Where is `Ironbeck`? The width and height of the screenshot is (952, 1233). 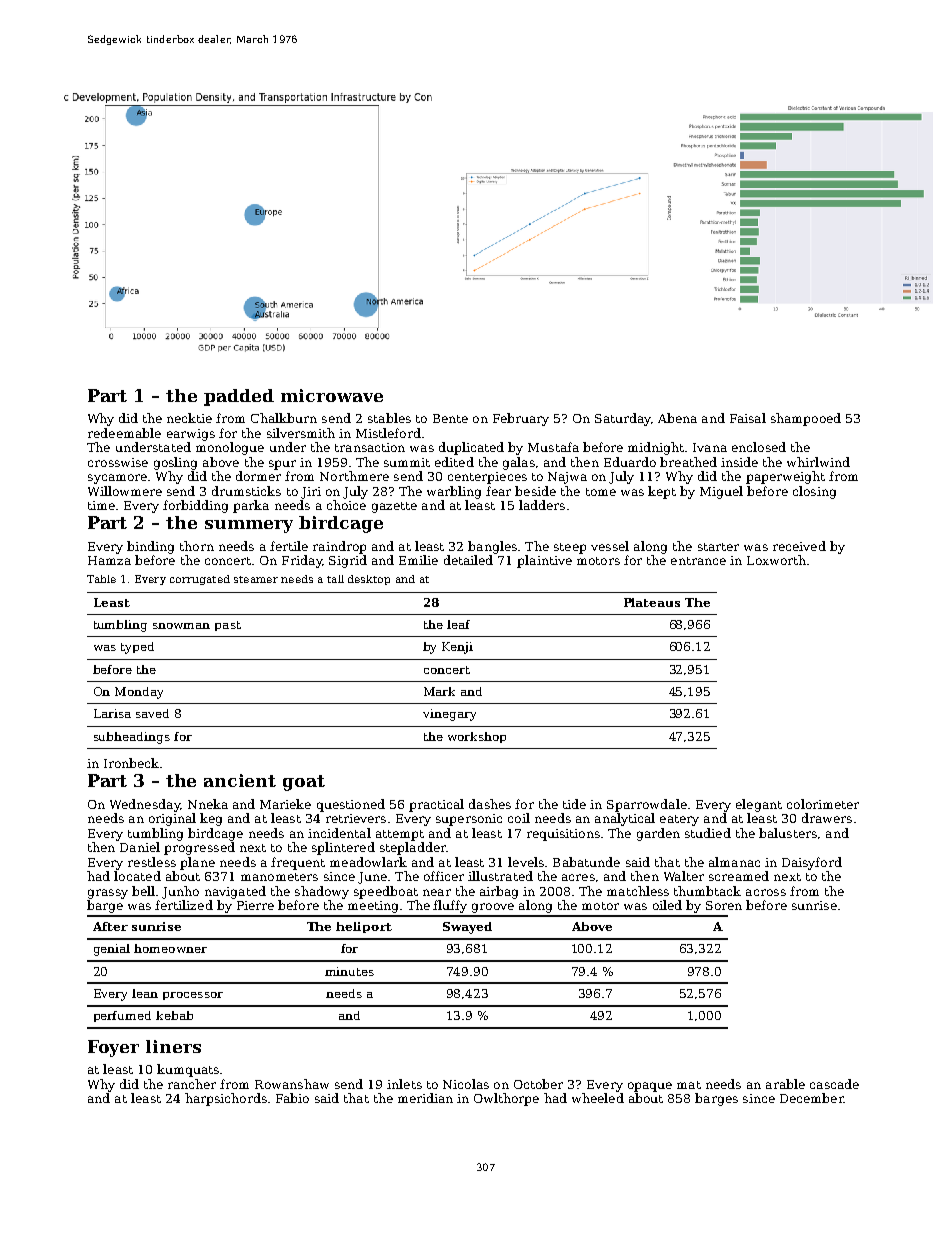 Ironbeck is located at coordinates (131, 763).
